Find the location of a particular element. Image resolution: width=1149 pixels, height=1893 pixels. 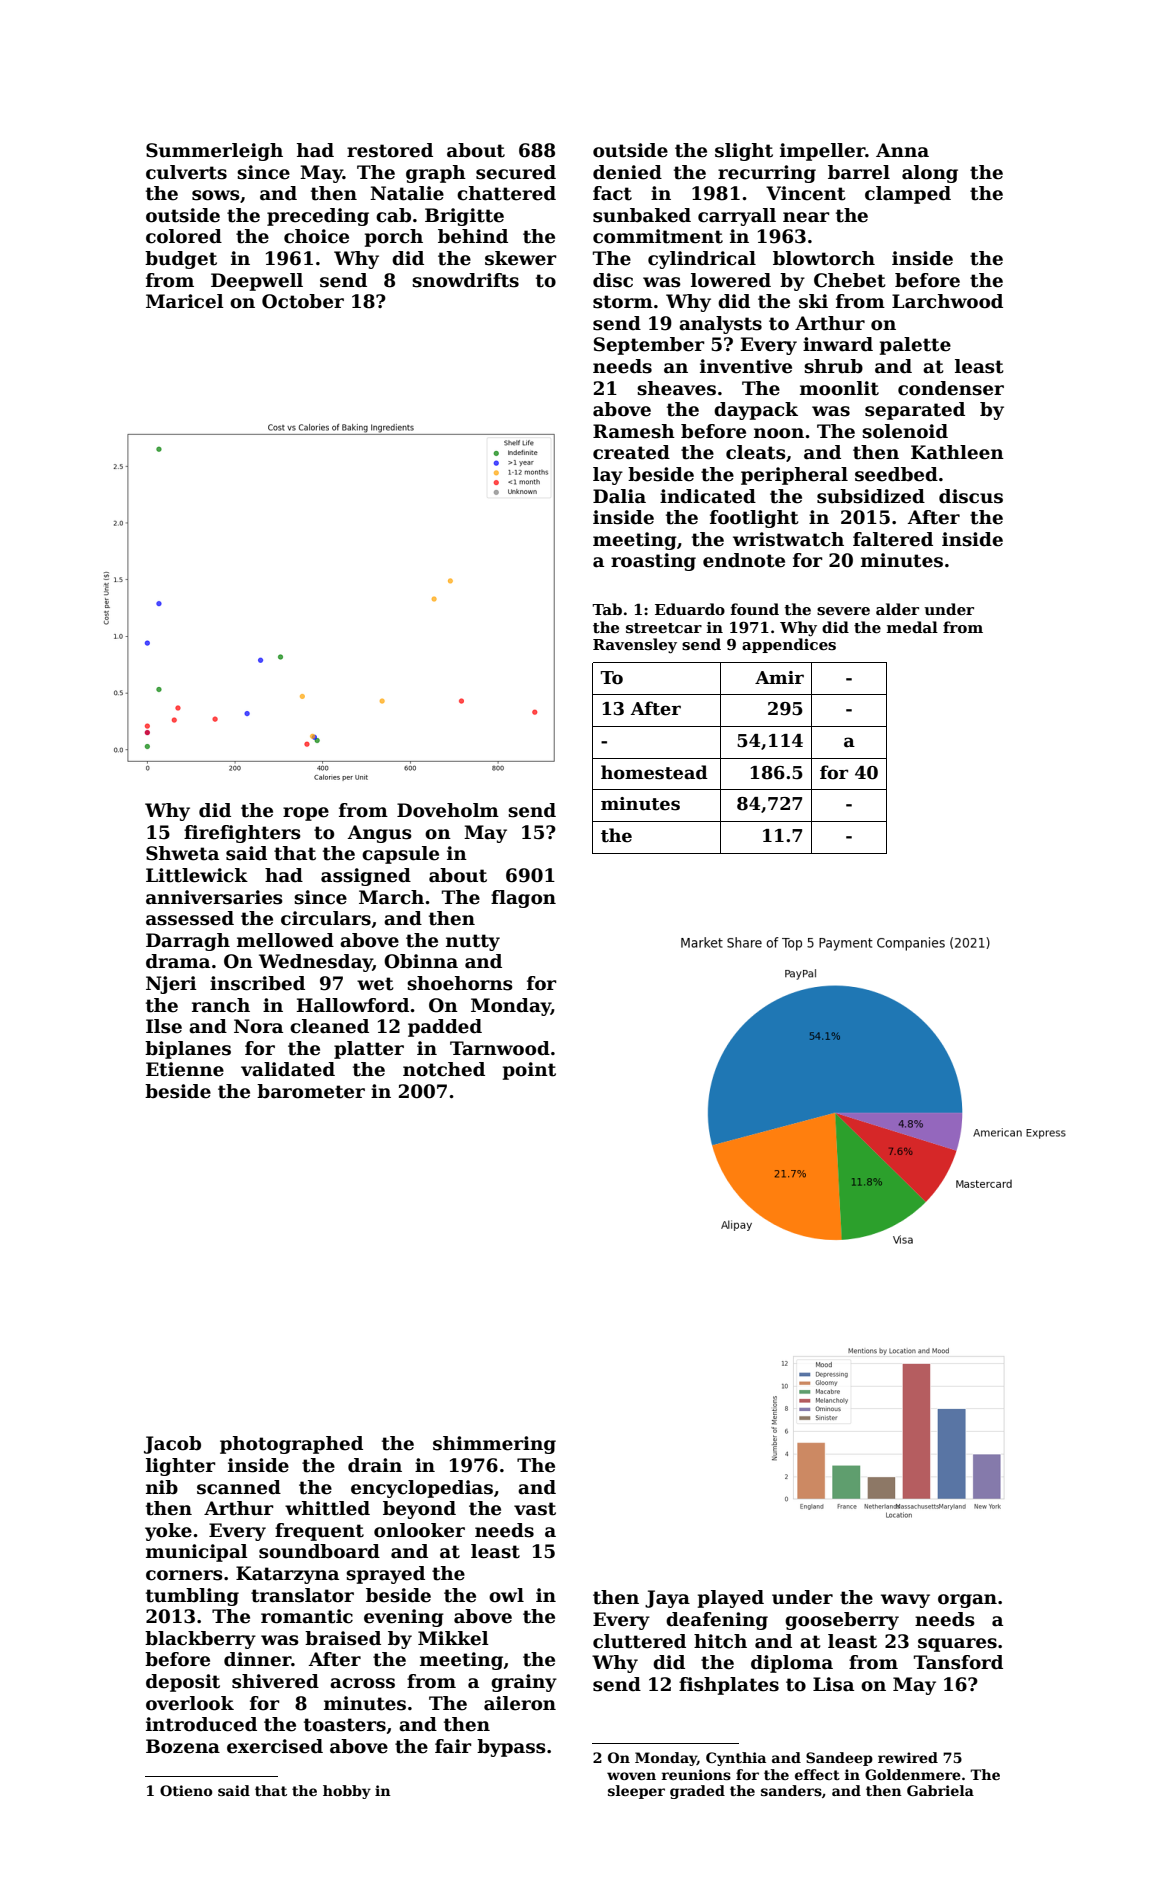

Etienne is located at coordinates (185, 1069).
